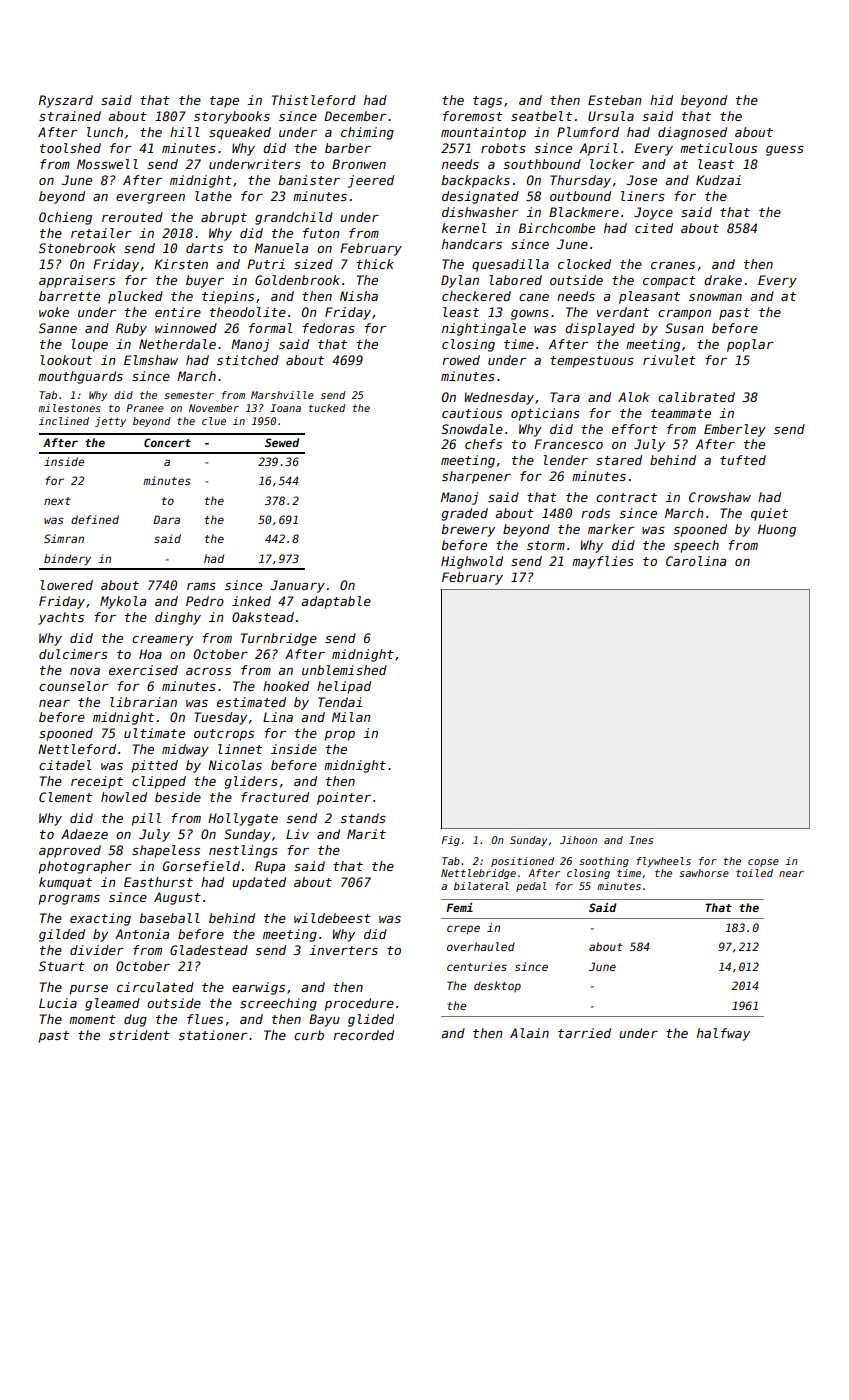 The width and height of the screenshot is (849, 1400). Describe the element at coordinates (251, 782) in the screenshot. I see `gliders` at that location.
